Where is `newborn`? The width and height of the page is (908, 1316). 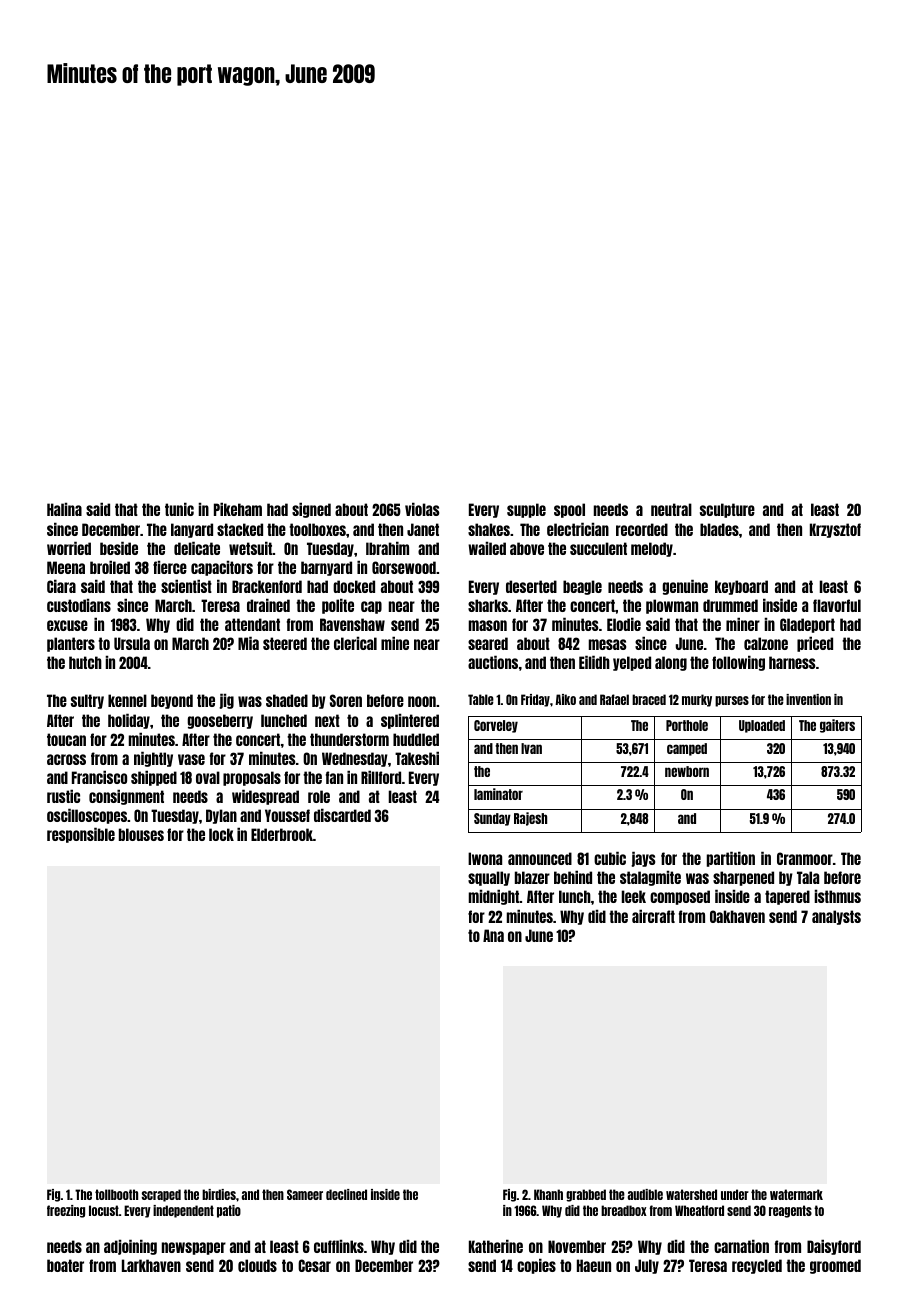 newborn is located at coordinates (687, 771).
